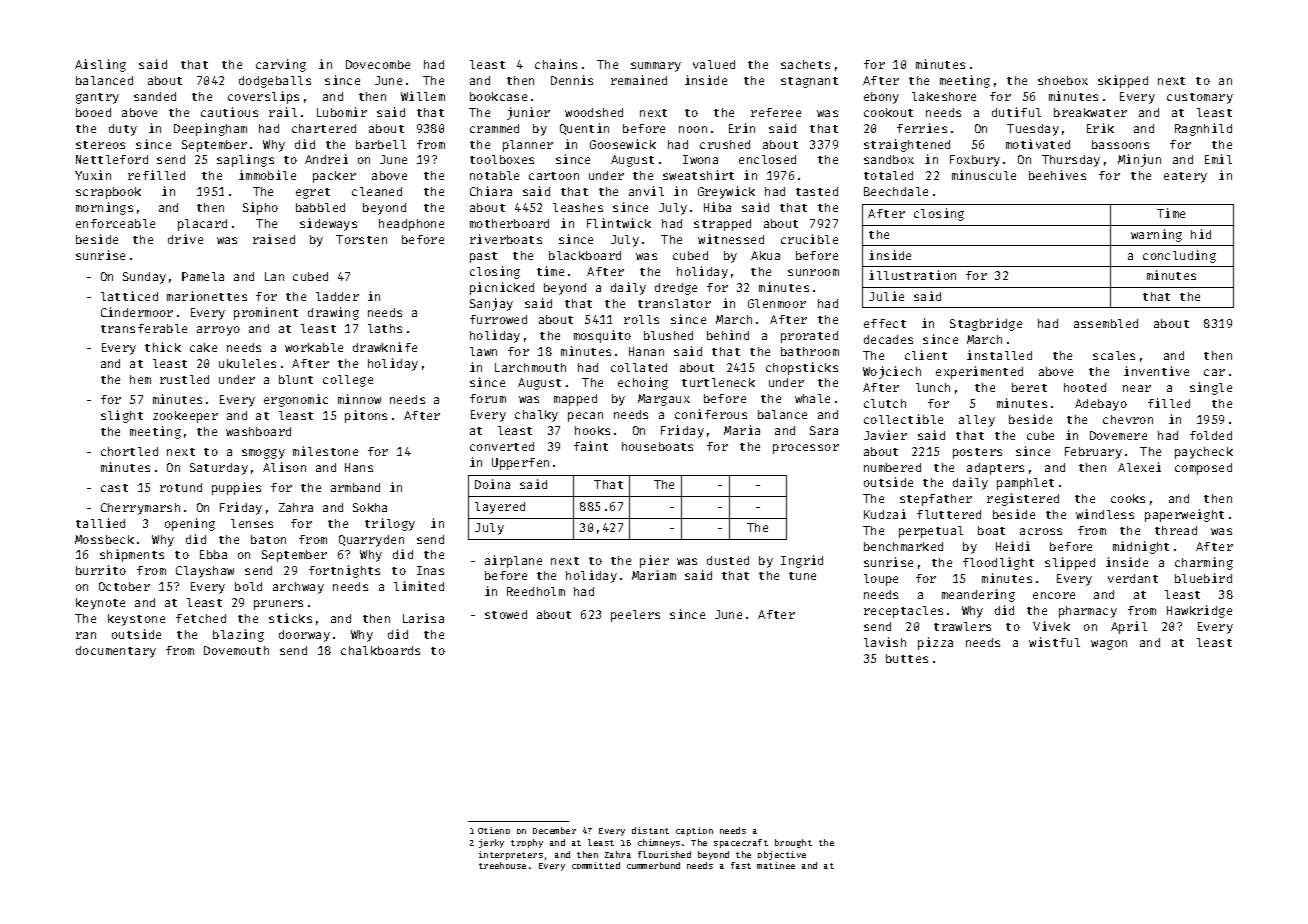 Image resolution: width=1308 pixels, height=924 pixels. Describe the element at coordinates (494, 830) in the screenshot. I see `Otieno` at that location.
